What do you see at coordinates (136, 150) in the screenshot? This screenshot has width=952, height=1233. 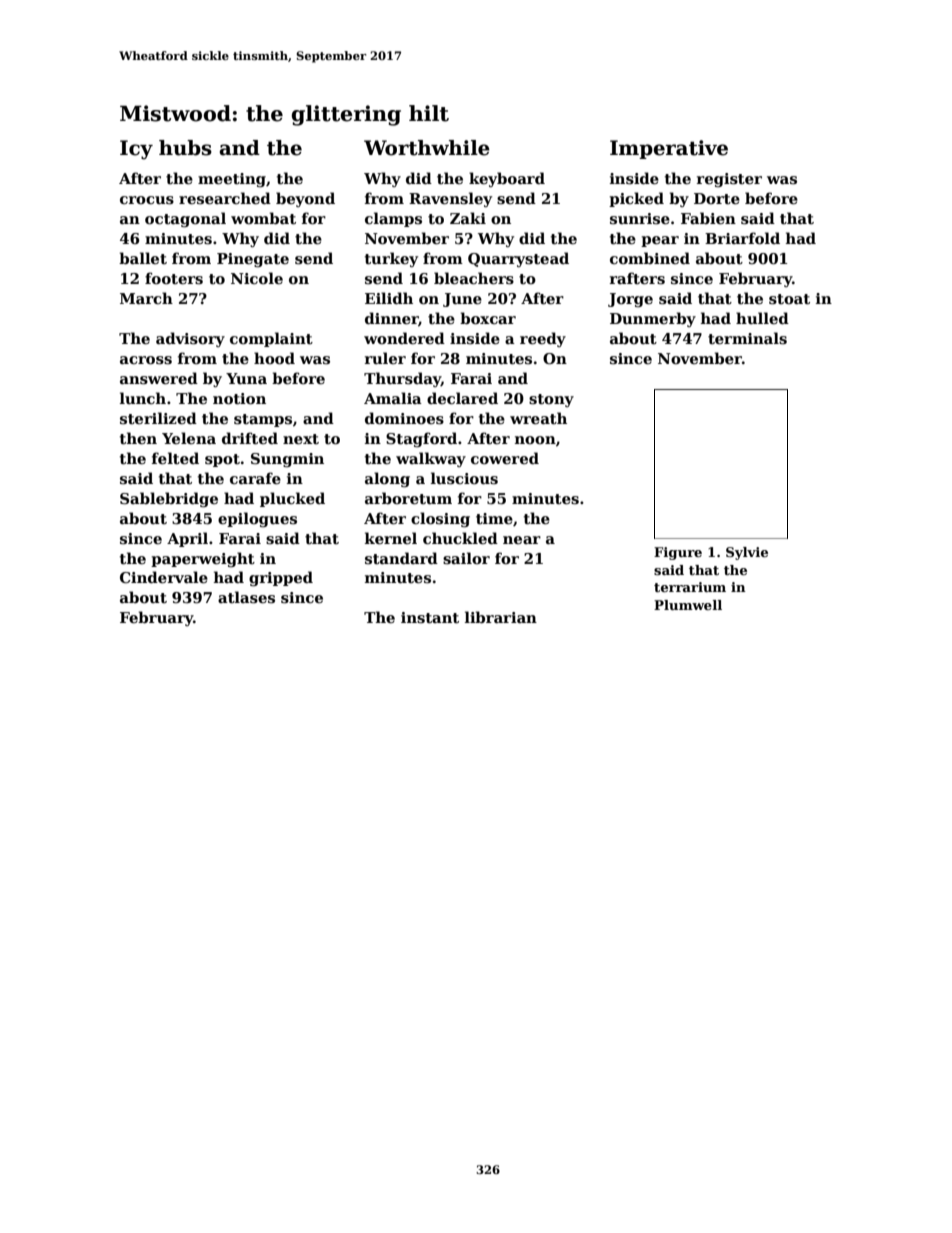 I see `Icy` at bounding box center [136, 150].
